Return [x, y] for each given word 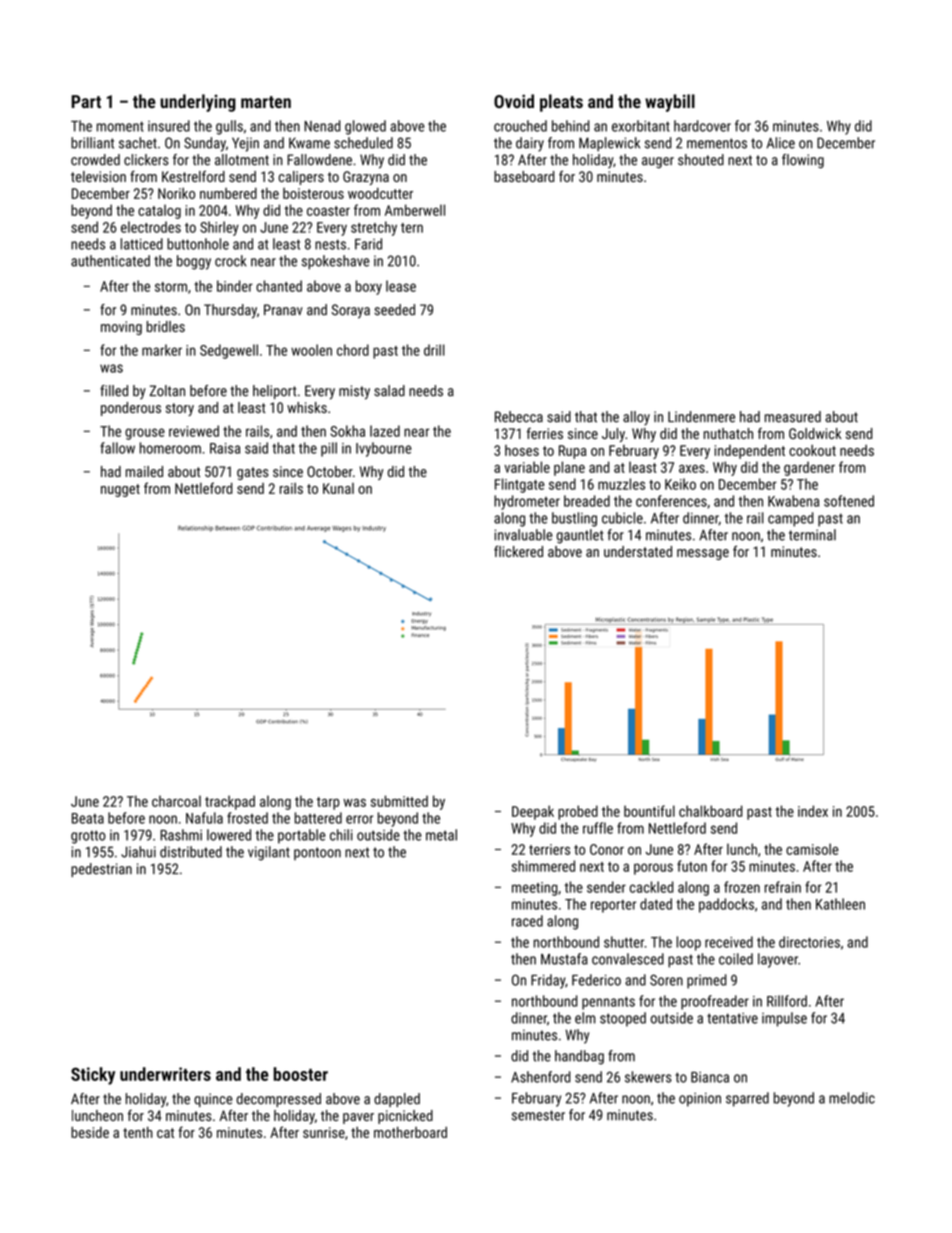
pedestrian [101, 870]
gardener [809, 468]
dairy [530, 144]
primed [707, 981]
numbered [228, 193]
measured [793, 417]
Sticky [93, 1076]
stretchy [374, 228]
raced [527, 921]
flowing [803, 161]
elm [585, 1018]
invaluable [523, 535]
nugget [120, 490]
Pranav [283, 310]
